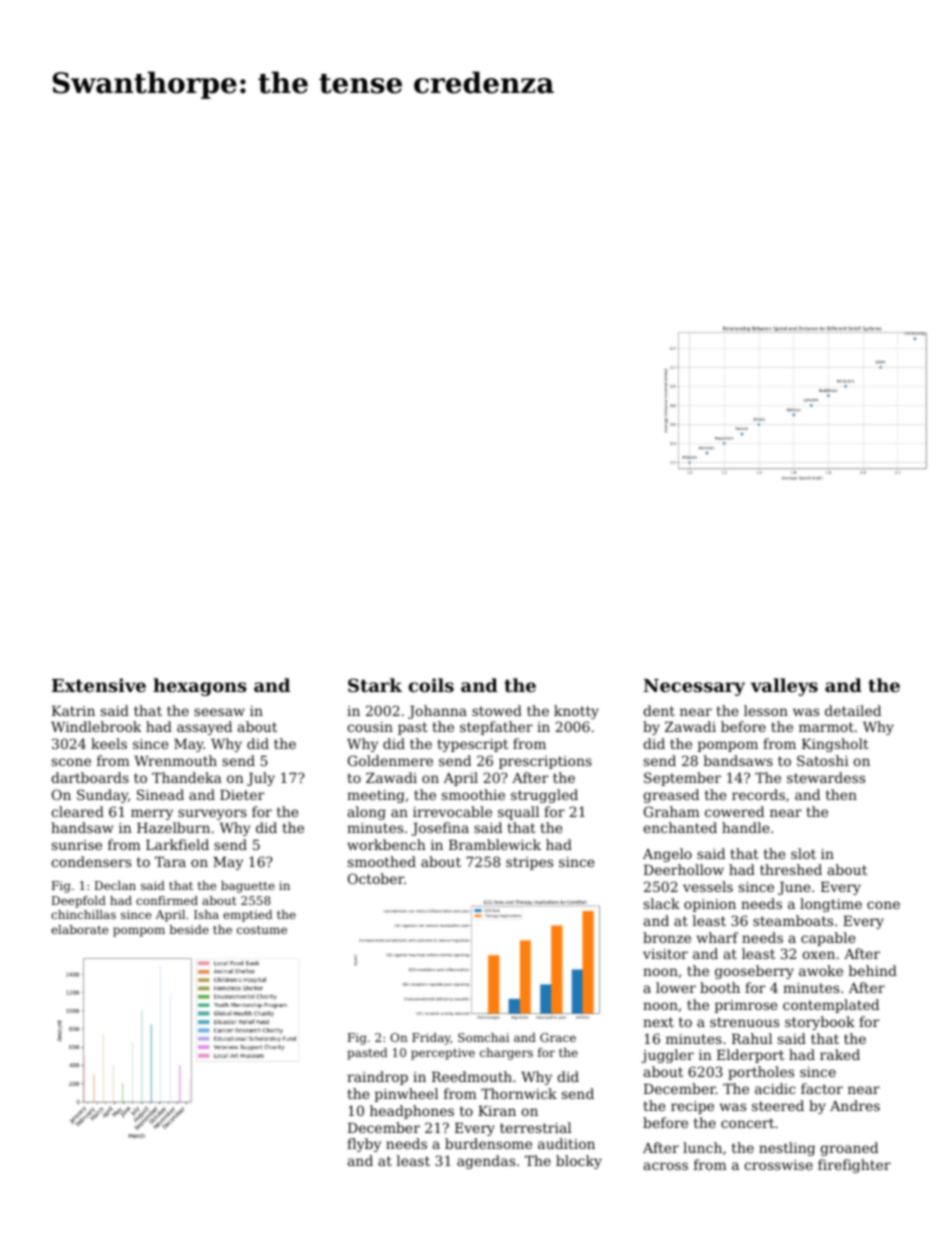  Describe the element at coordinates (375, 685) in the screenshot. I see `Stark` at that location.
